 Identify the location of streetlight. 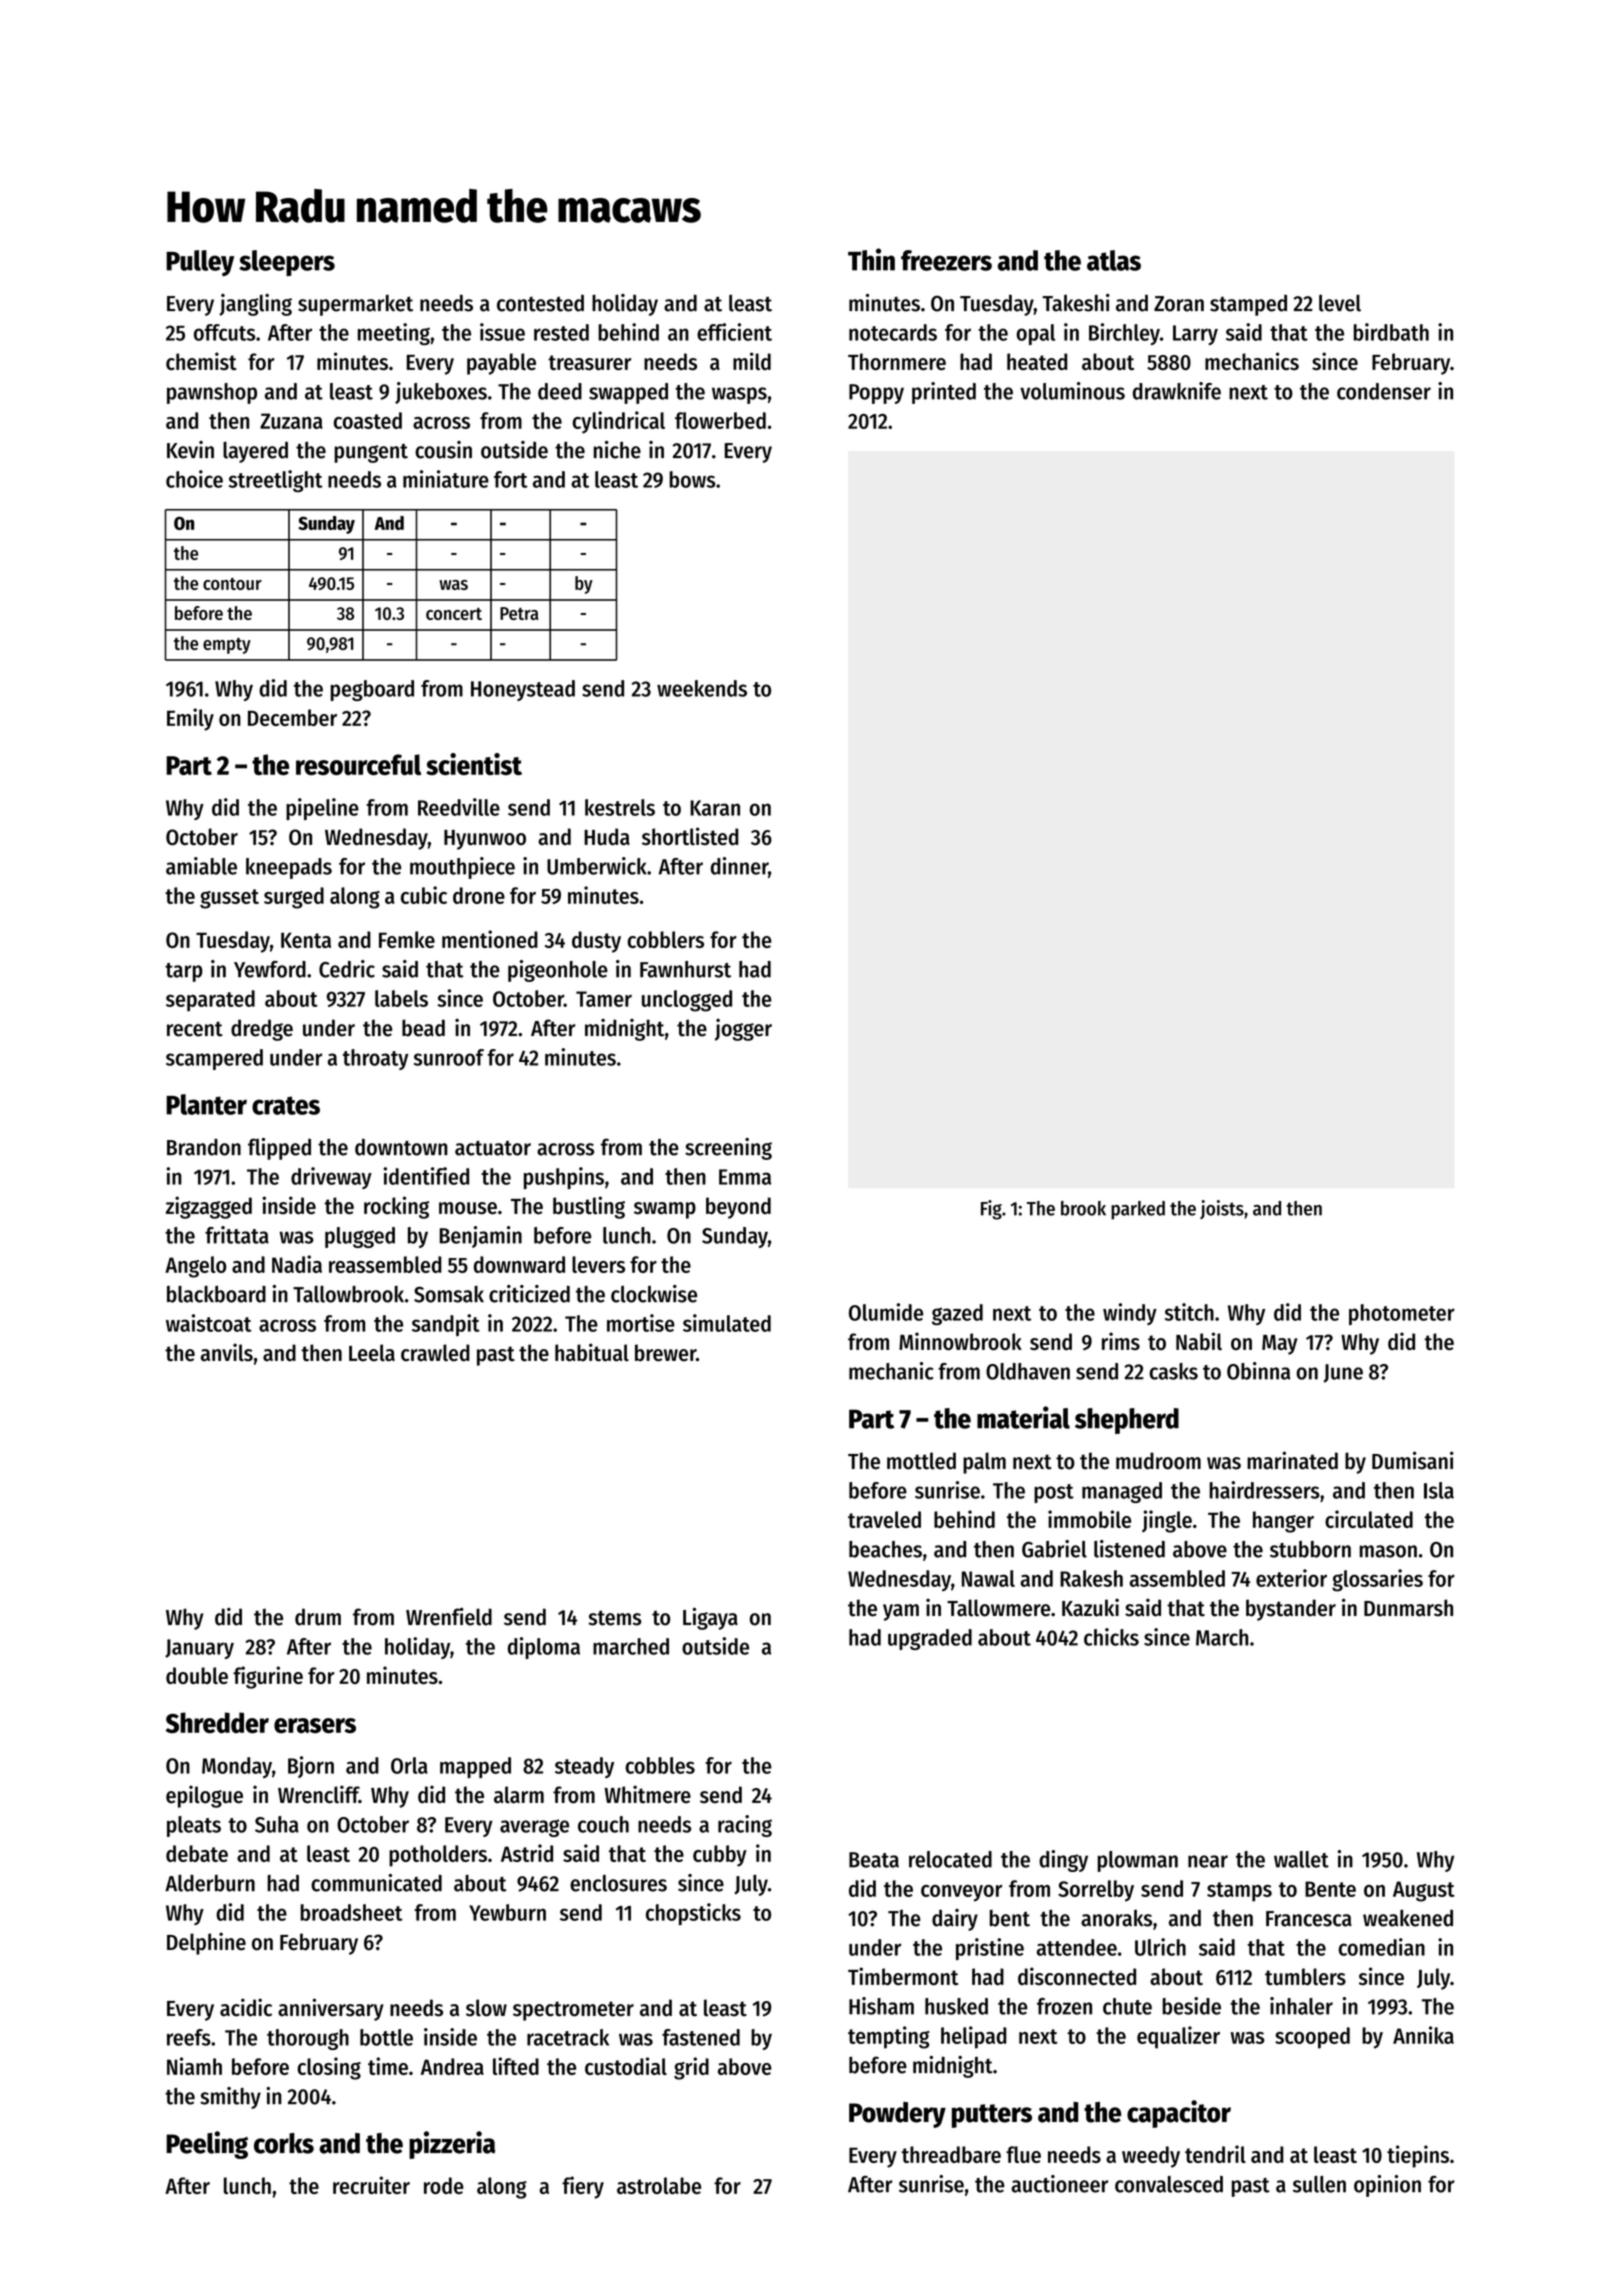
(275, 481).
